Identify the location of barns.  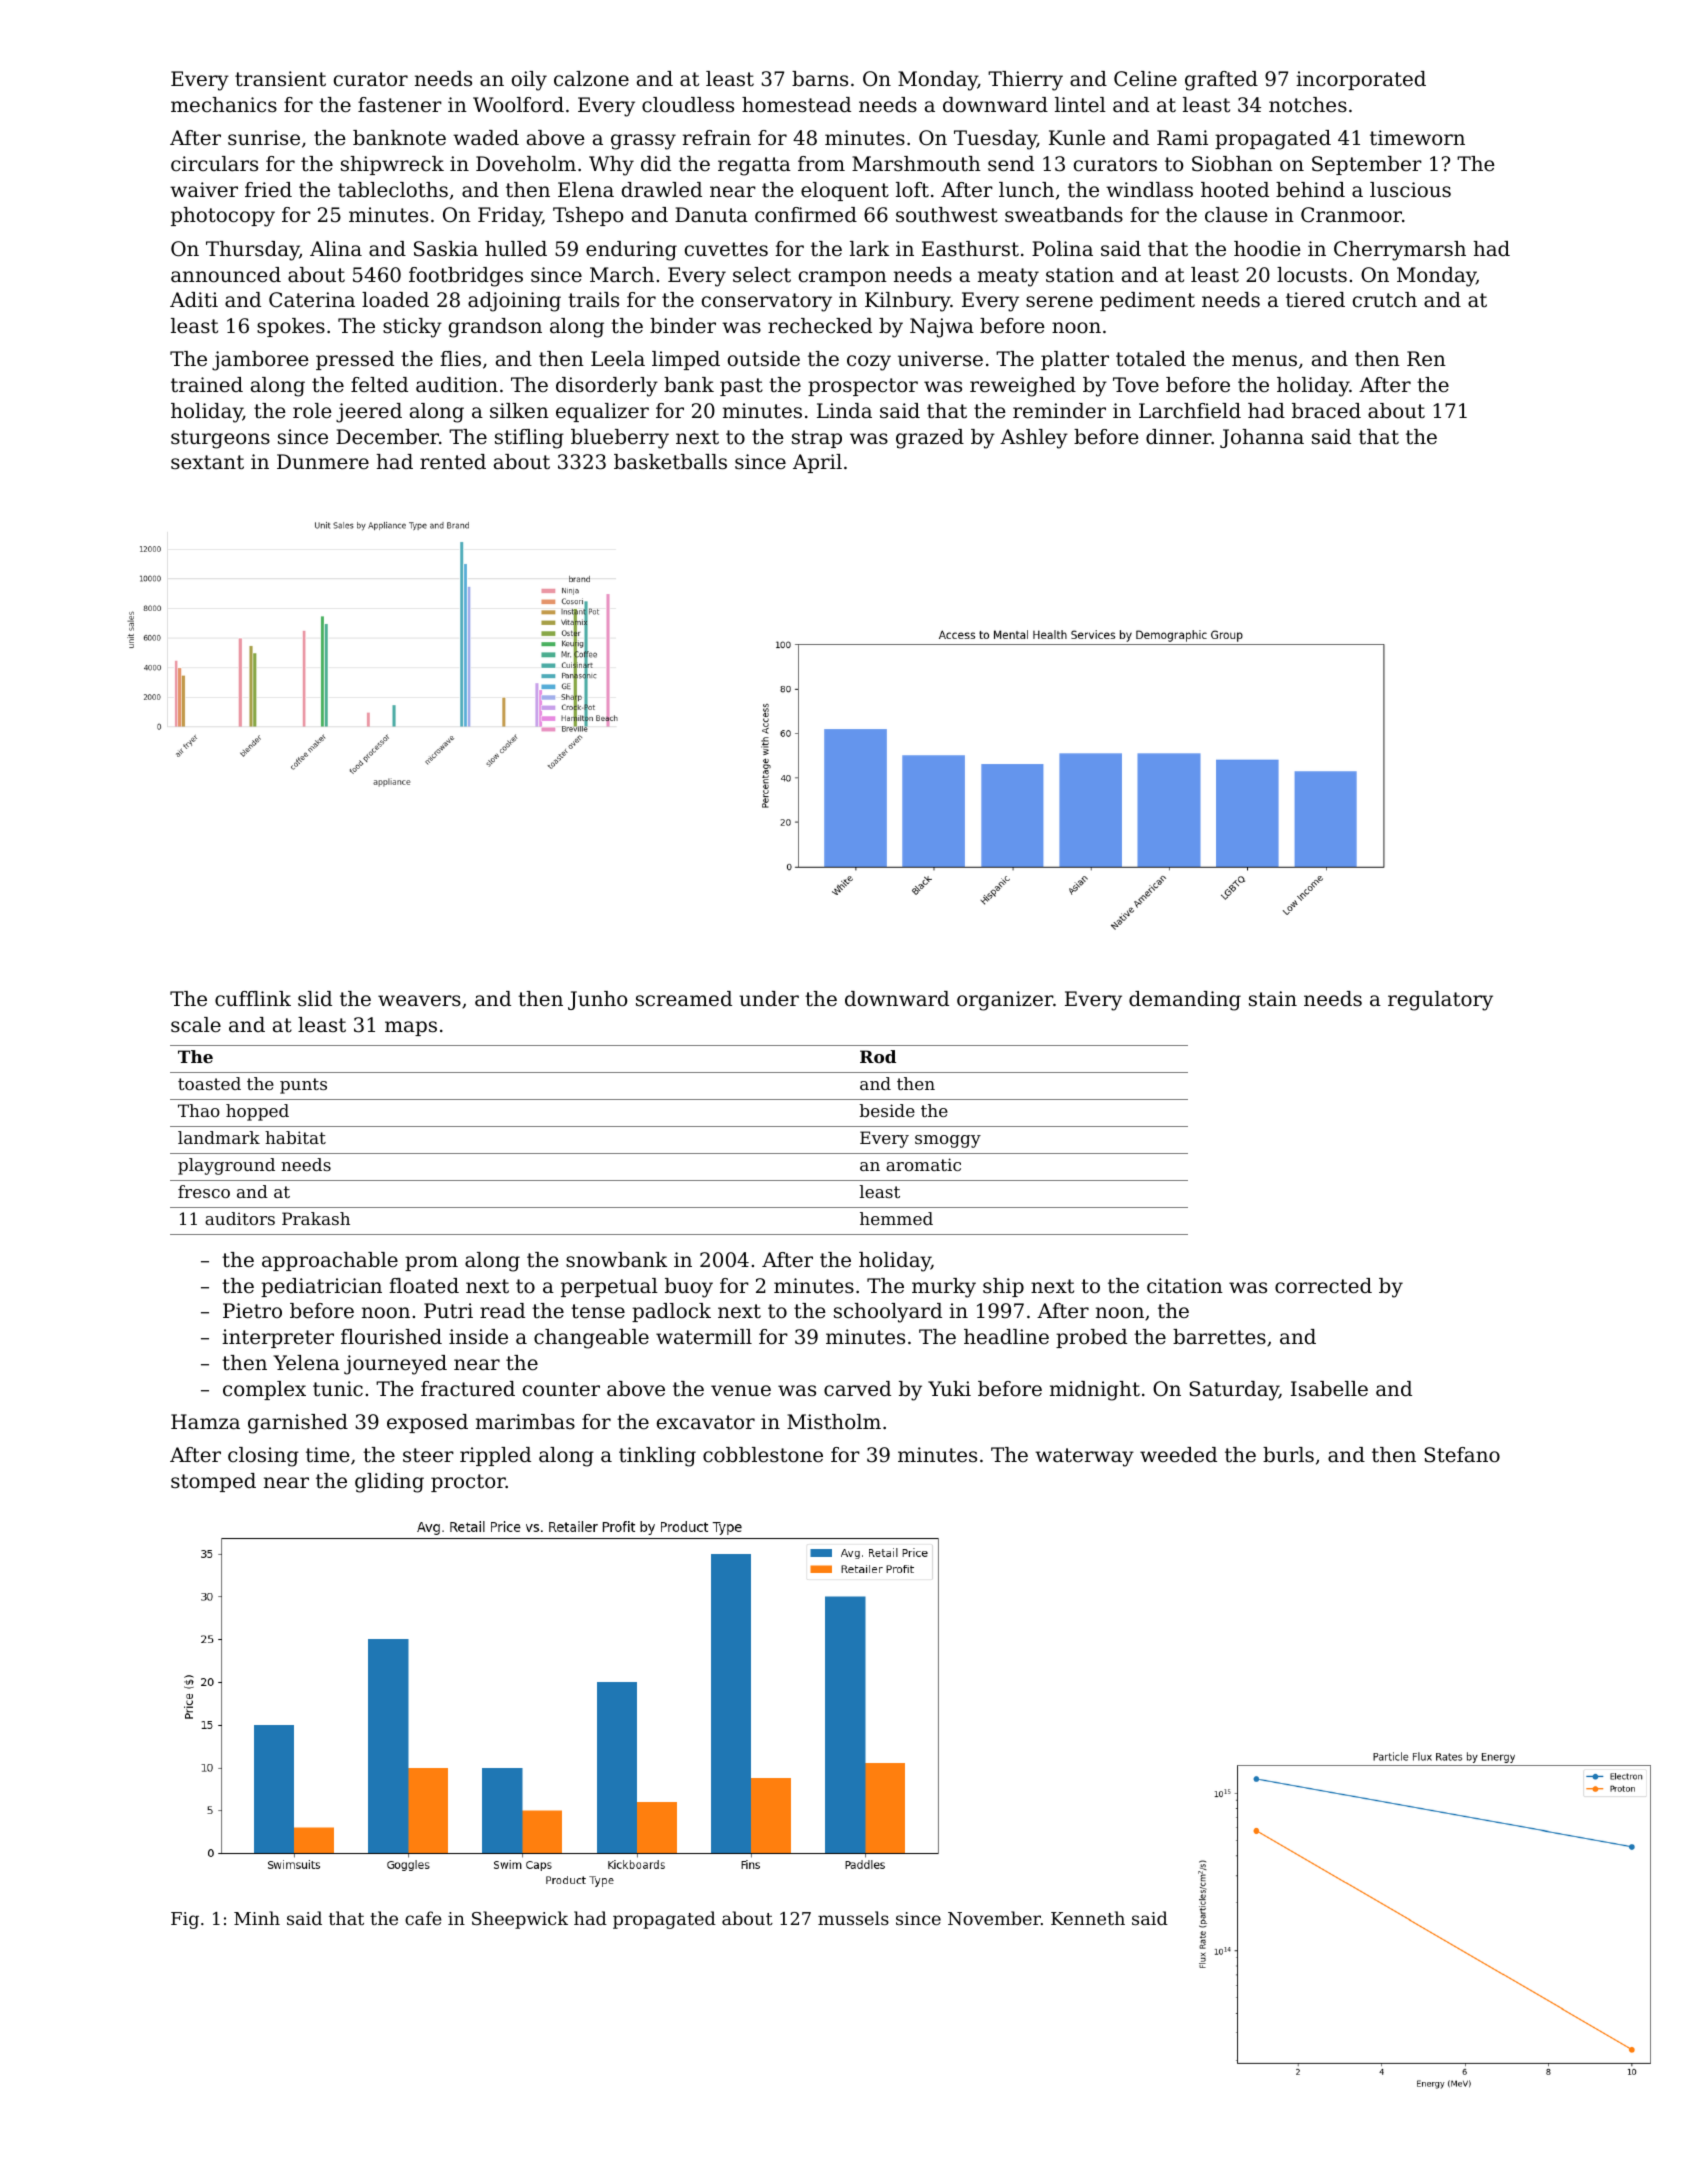
(820, 79).
